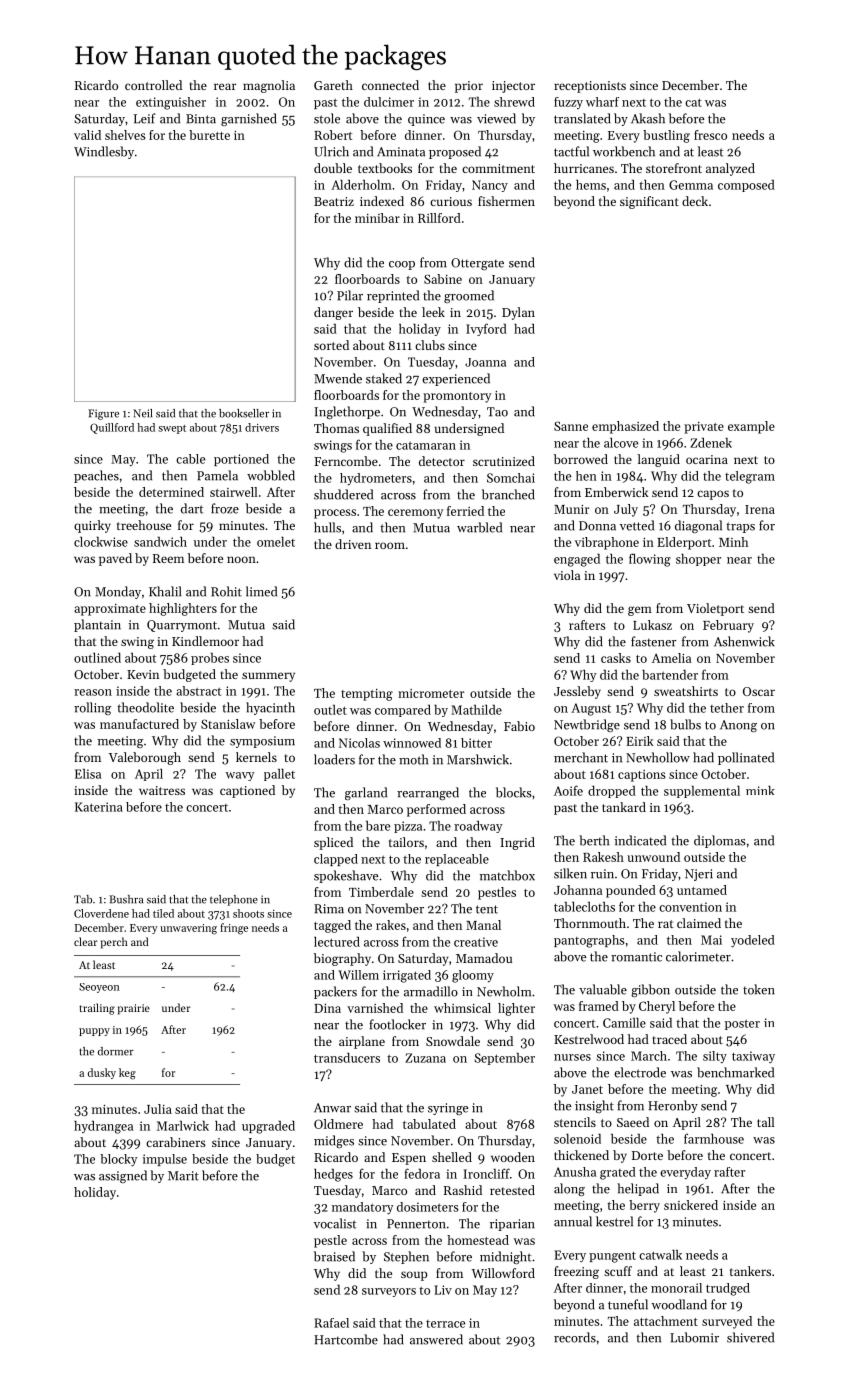  I want to click on private, so click(704, 428).
